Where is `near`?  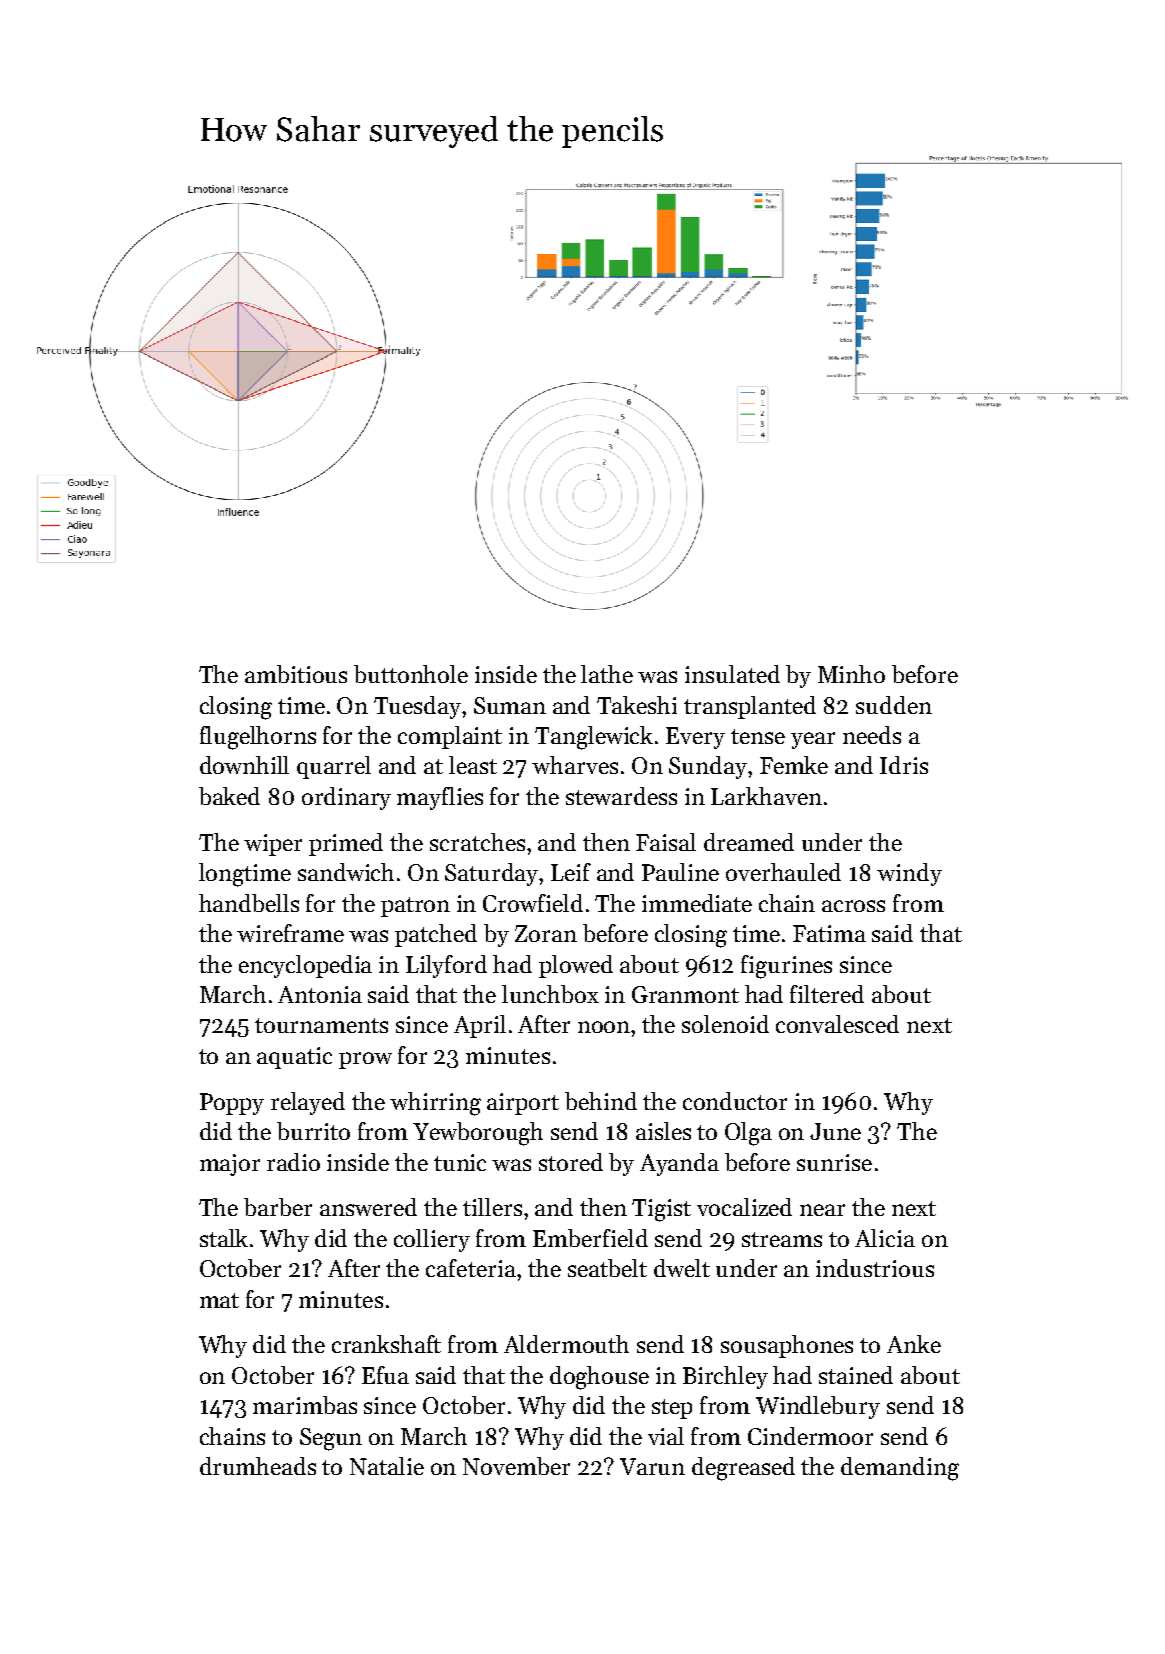 near is located at coordinates (822, 1210).
